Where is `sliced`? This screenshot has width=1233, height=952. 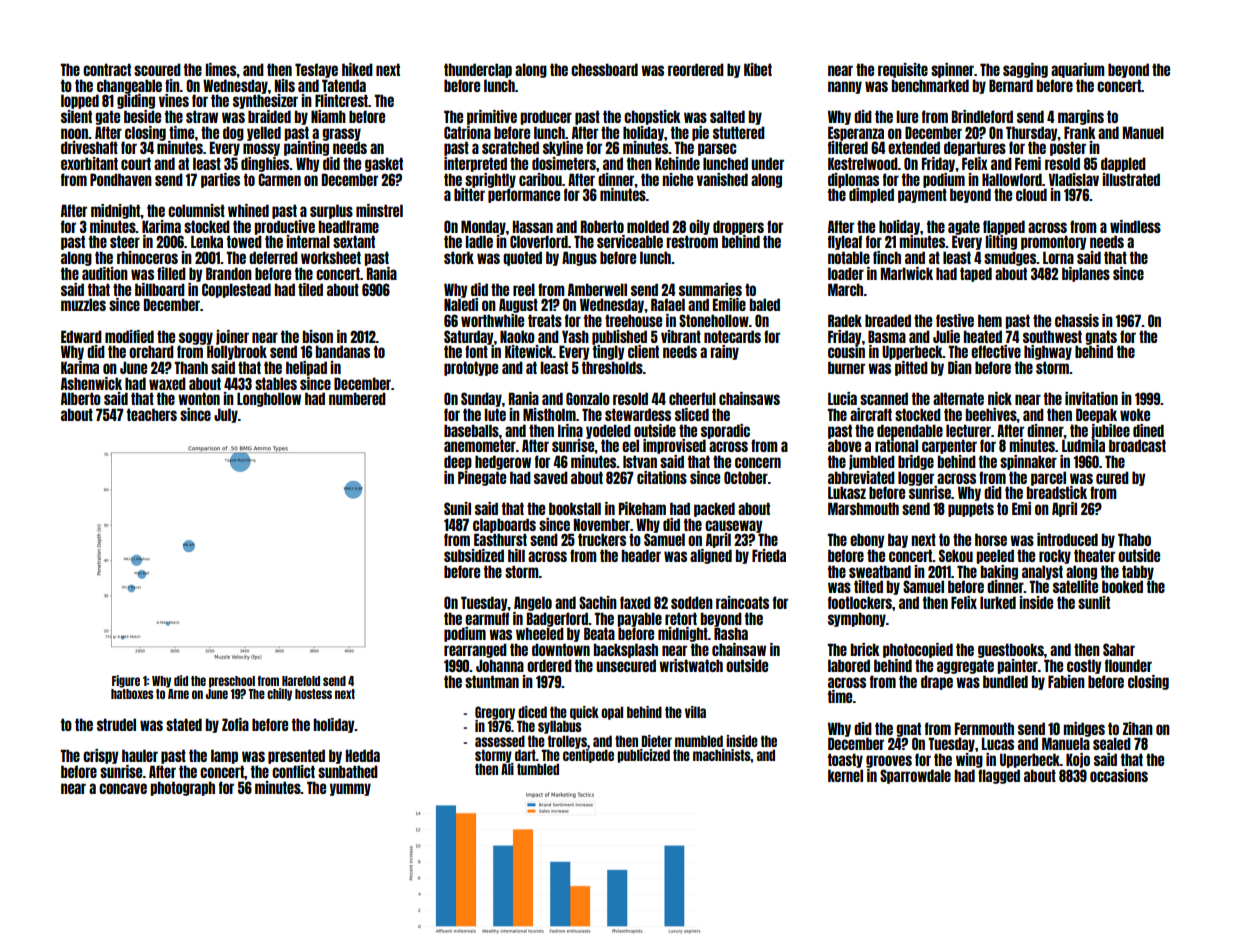 sliced is located at coordinates (692, 414).
